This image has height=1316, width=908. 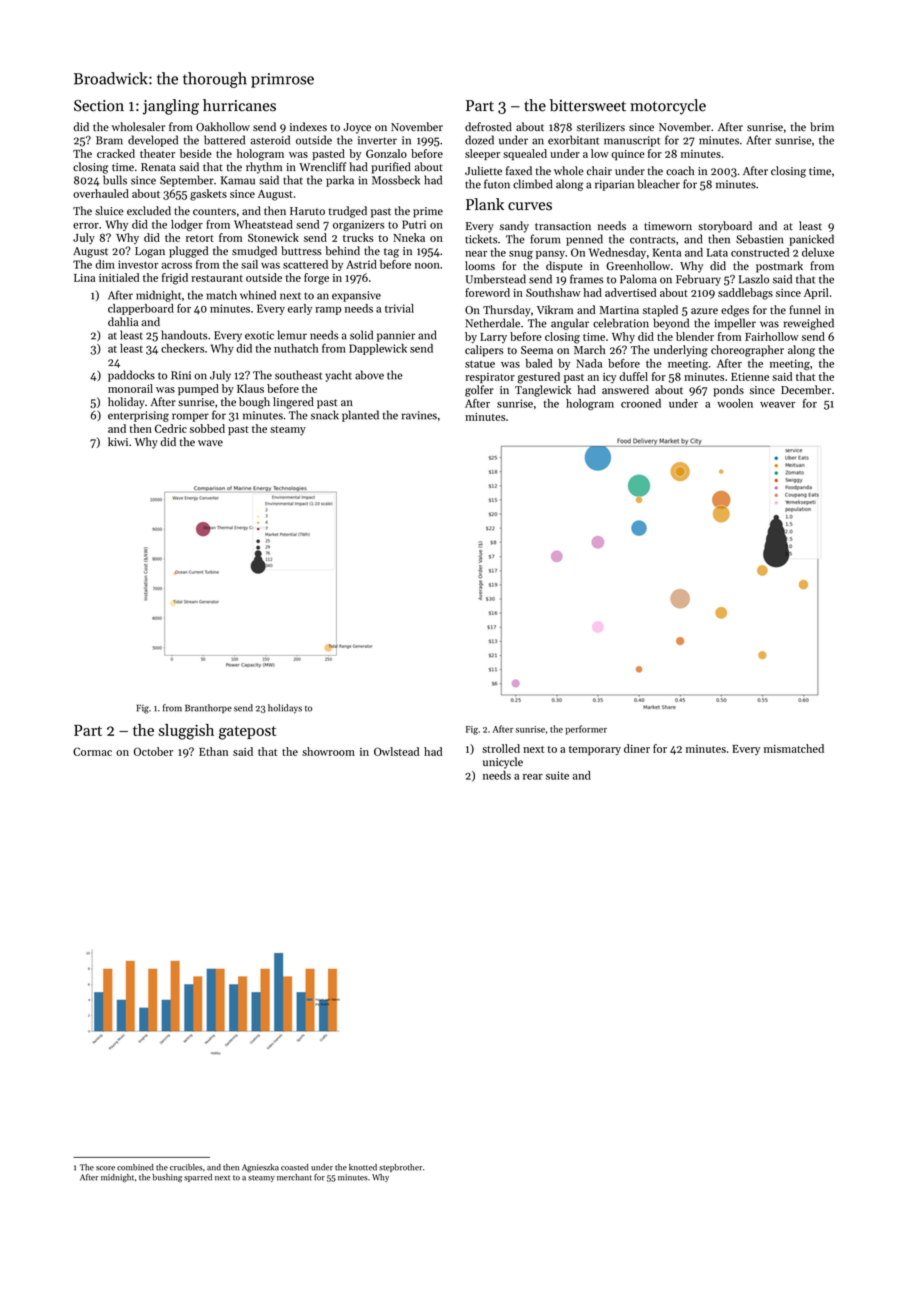 What do you see at coordinates (247, 733) in the image?
I see `gatepost` at bounding box center [247, 733].
